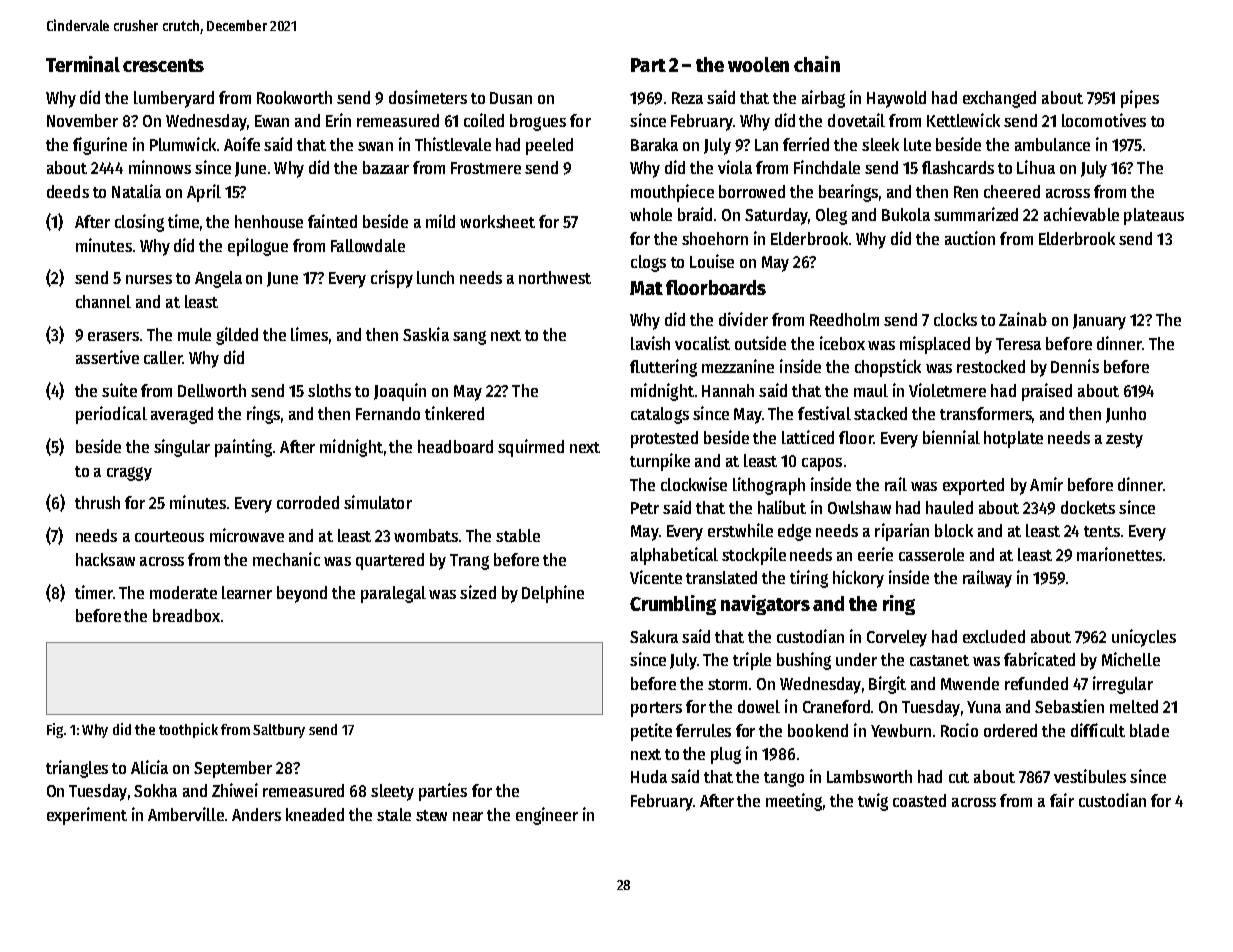 Image resolution: width=1233 pixels, height=952 pixels. What do you see at coordinates (999, 99) in the screenshot?
I see `exchanged` at bounding box center [999, 99].
